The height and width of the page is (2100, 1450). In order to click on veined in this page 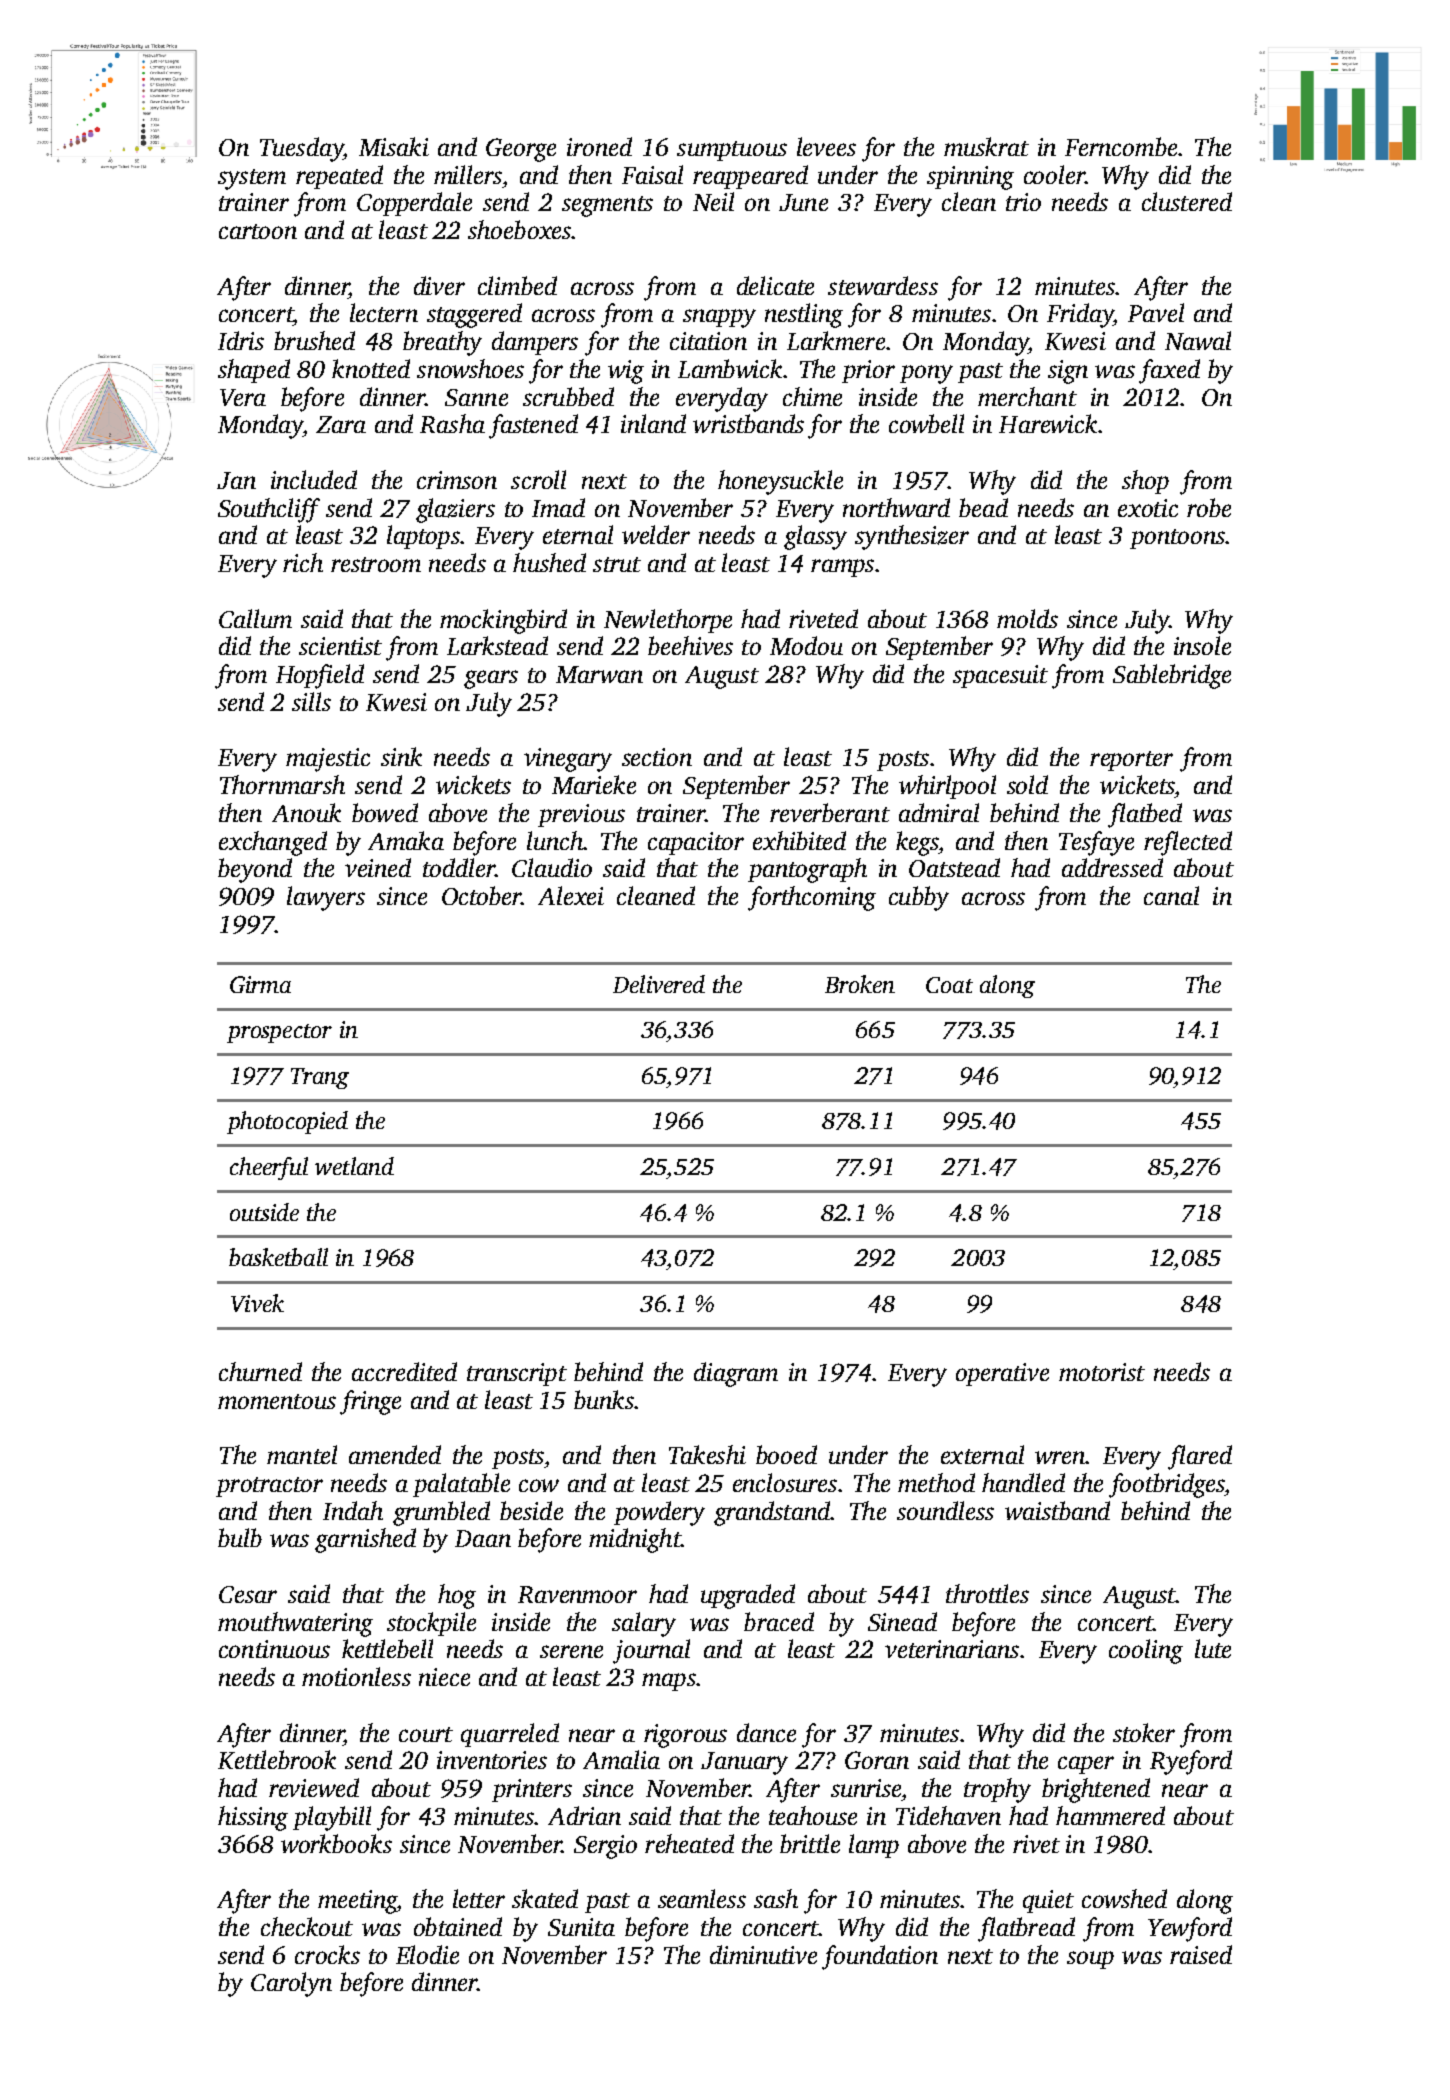, I will do `click(378, 867)`.
